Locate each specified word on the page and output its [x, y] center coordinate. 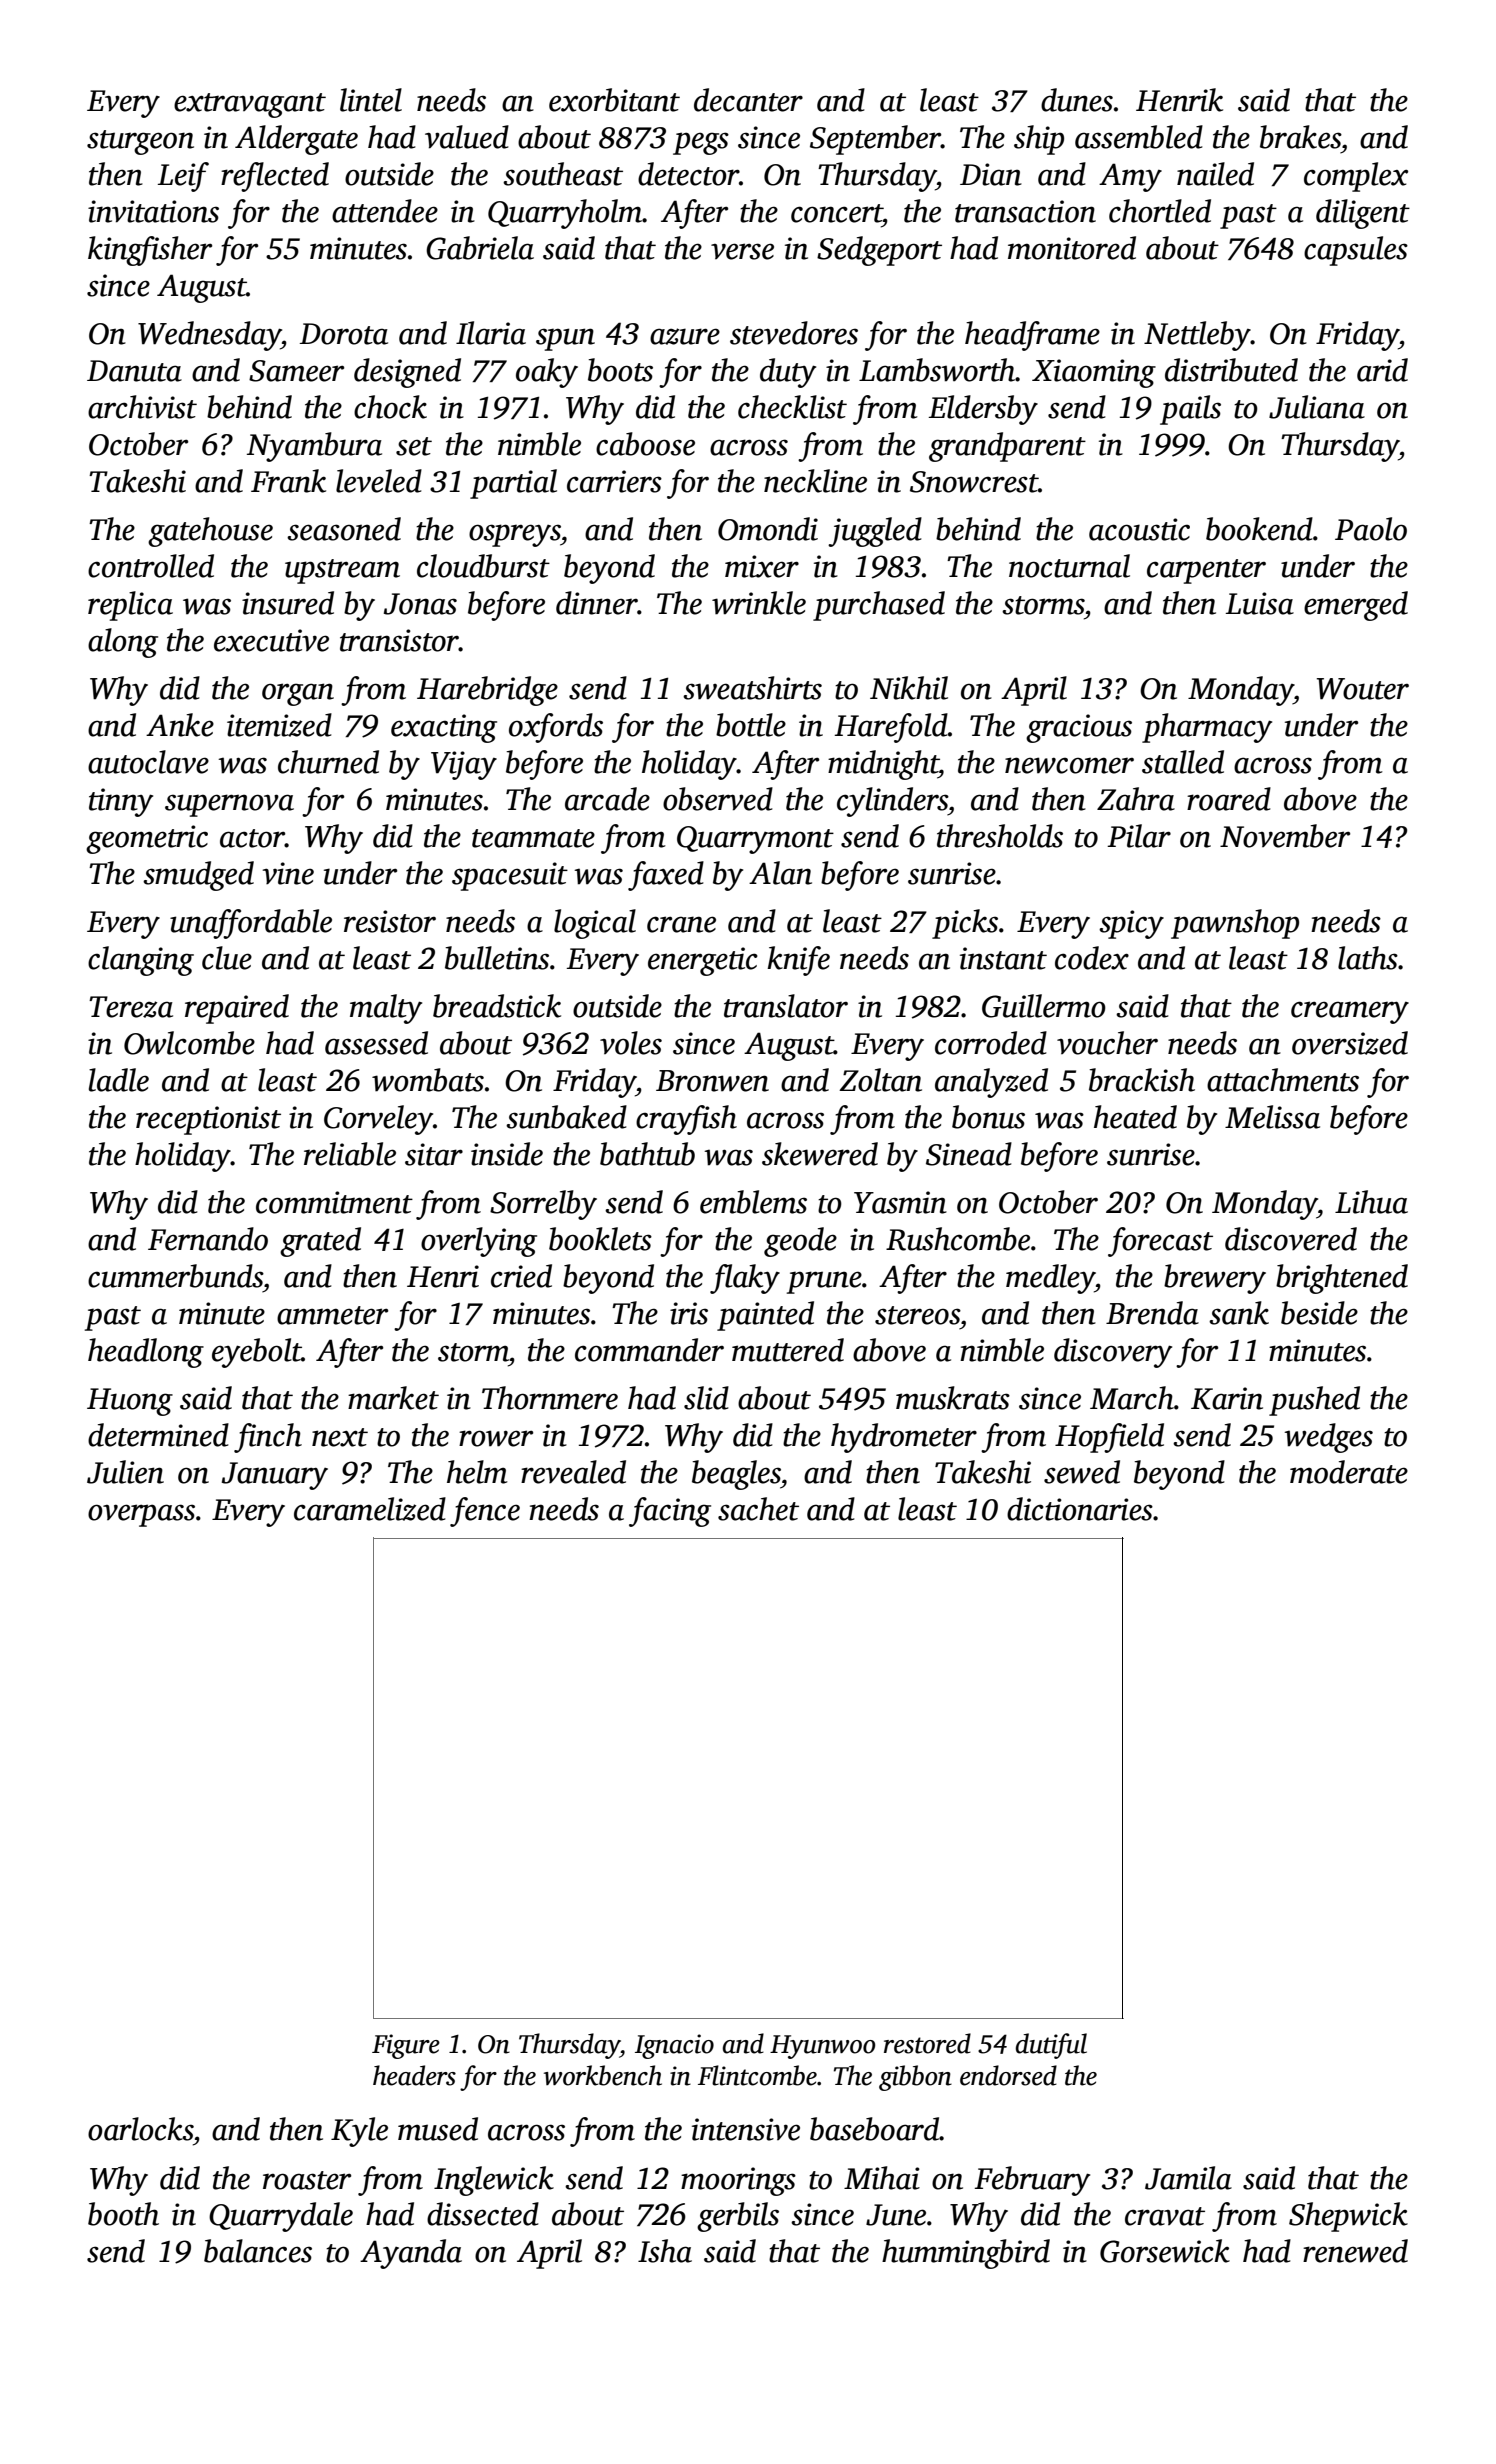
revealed [573, 1472]
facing [670, 1512]
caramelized [370, 1509]
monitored [1072, 248]
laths [1368, 958]
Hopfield [1109, 1438]
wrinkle [759, 603]
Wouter [1363, 689]
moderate [1349, 1472]
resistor [390, 921]
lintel [371, 100]
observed [718, 799]
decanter [748, 100]
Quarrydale [281, 2217]
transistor [399, 640]
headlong [146, 1353]
